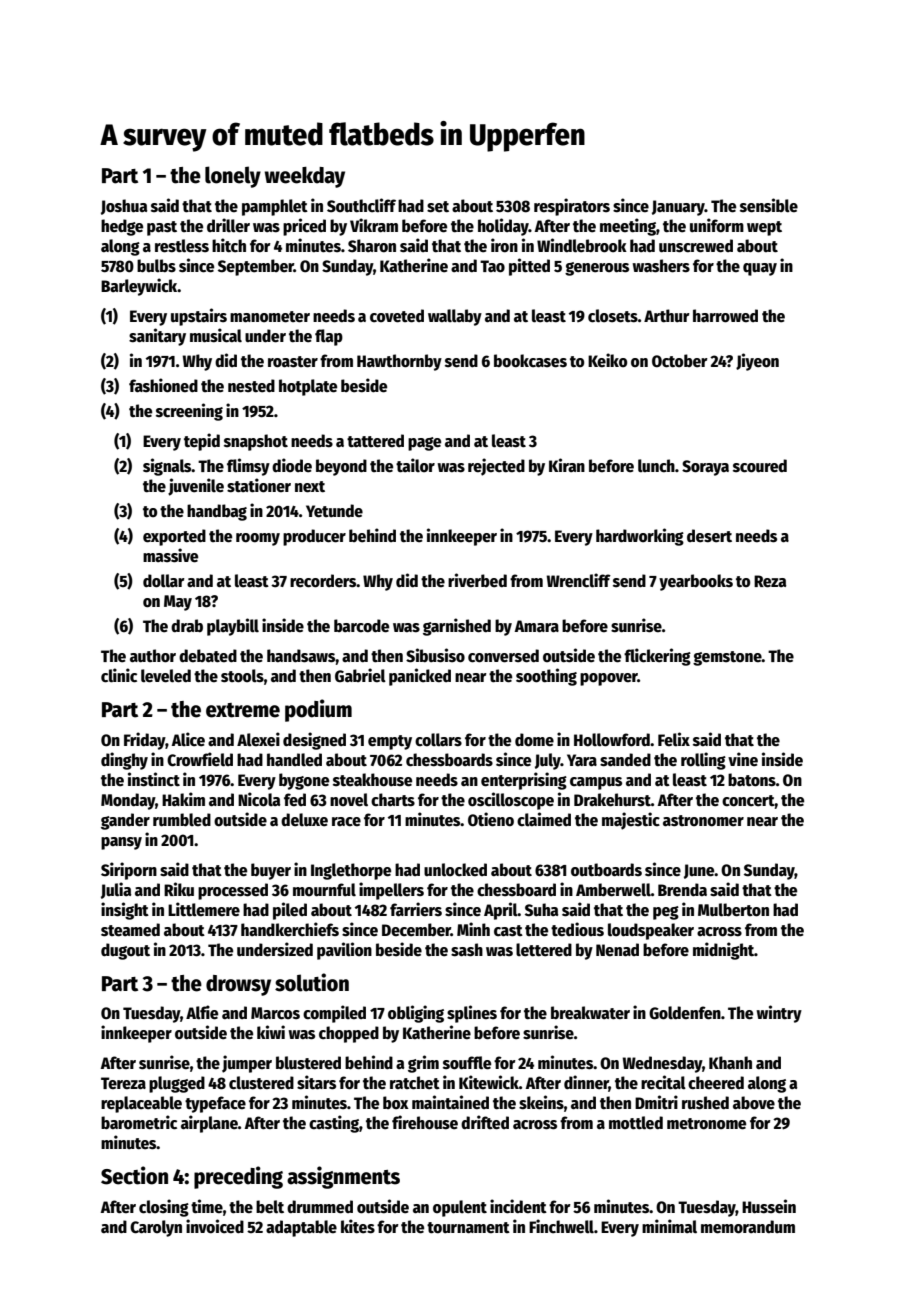  What do you see at coordinates (416, 930) in the screenshot?
I see `December` at bounding box center [416, 930].
